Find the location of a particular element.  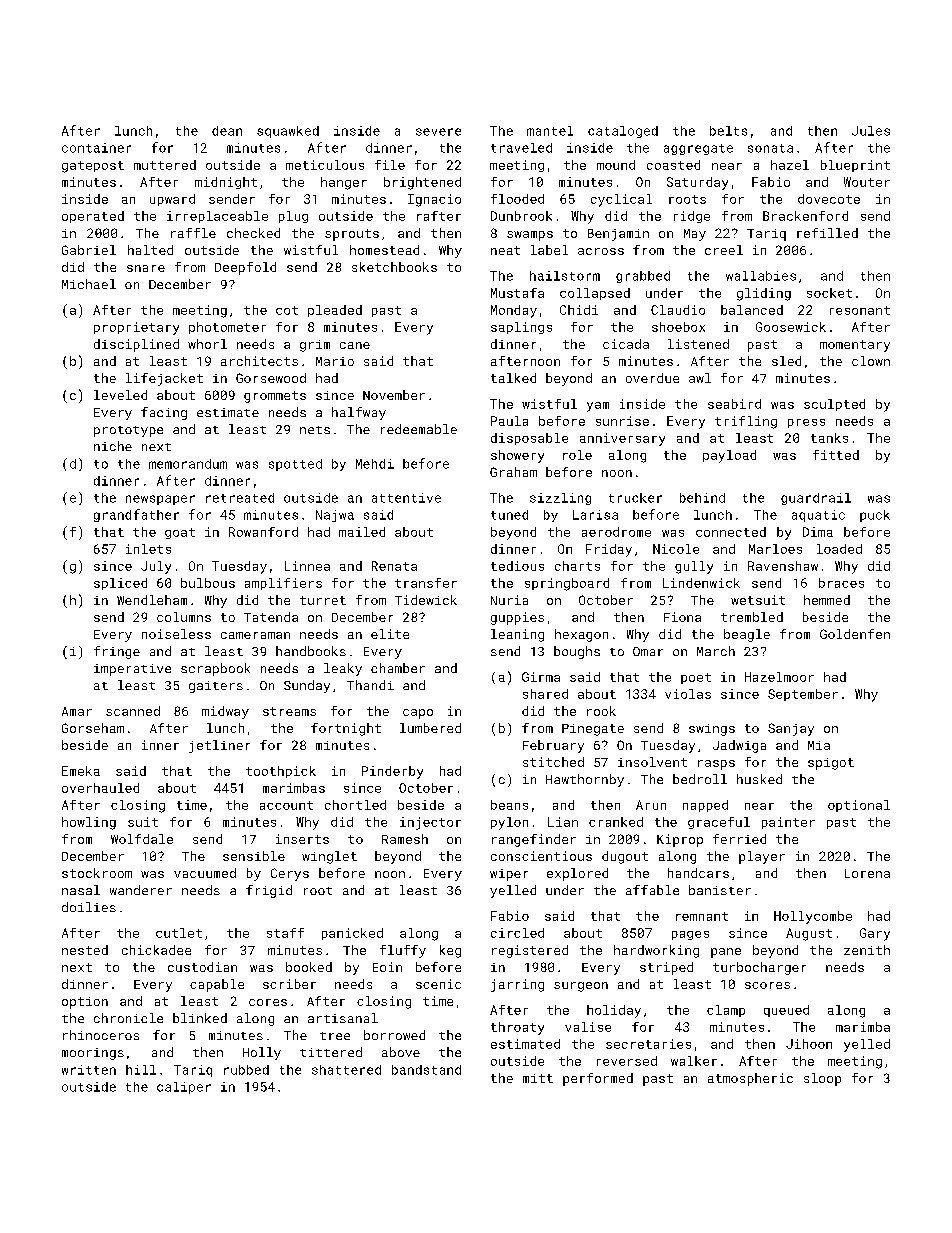

momentary is located at coordinates (855, 346).
